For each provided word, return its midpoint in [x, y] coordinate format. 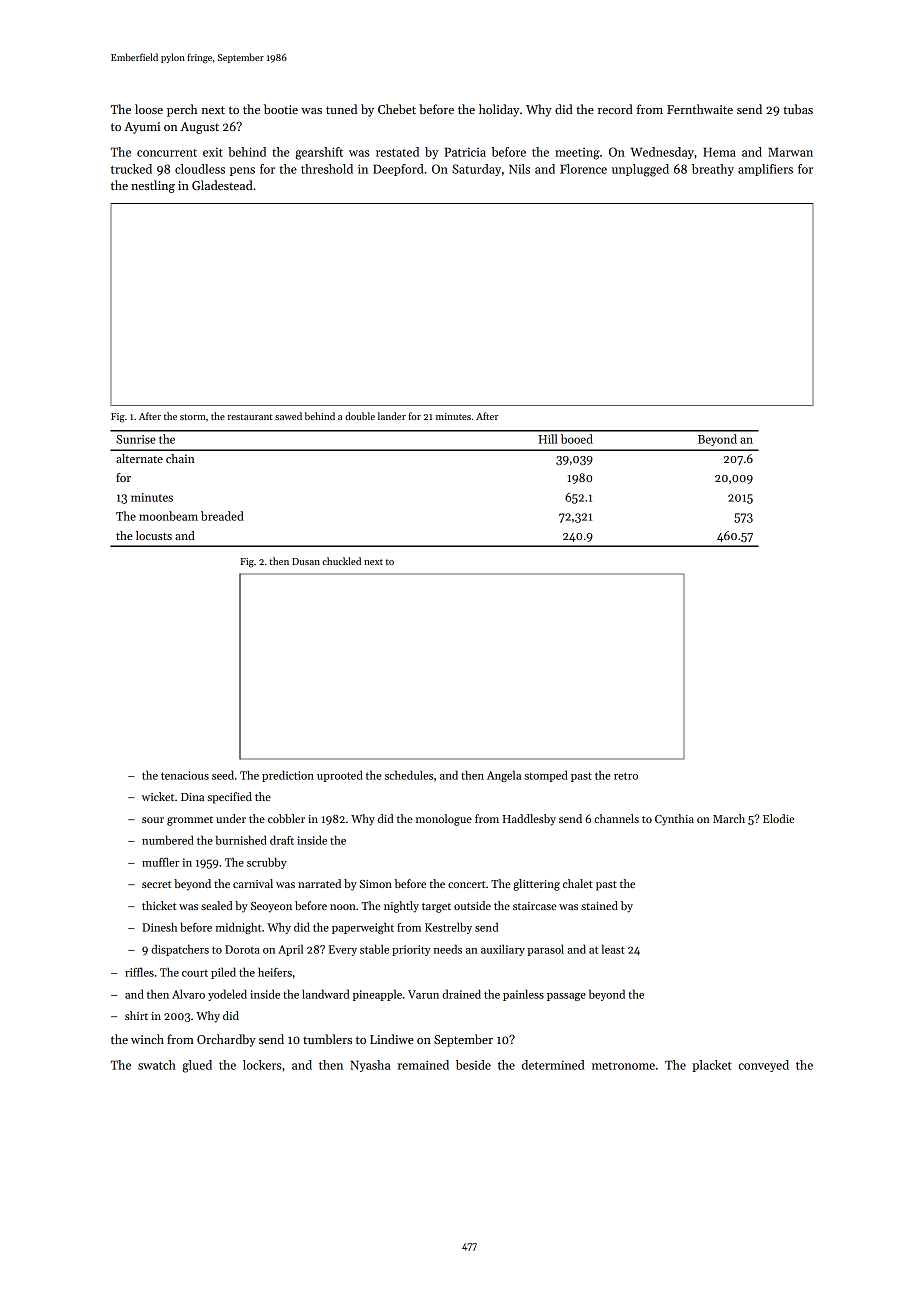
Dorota [242, 949]
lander [392, 416]
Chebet [397, 109]
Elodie [779, 818]
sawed [288, 416]
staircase [535, 906]
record [615, 109]
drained [461, 994]
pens [242, 171]
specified [229, 798]
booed [577, 439]
